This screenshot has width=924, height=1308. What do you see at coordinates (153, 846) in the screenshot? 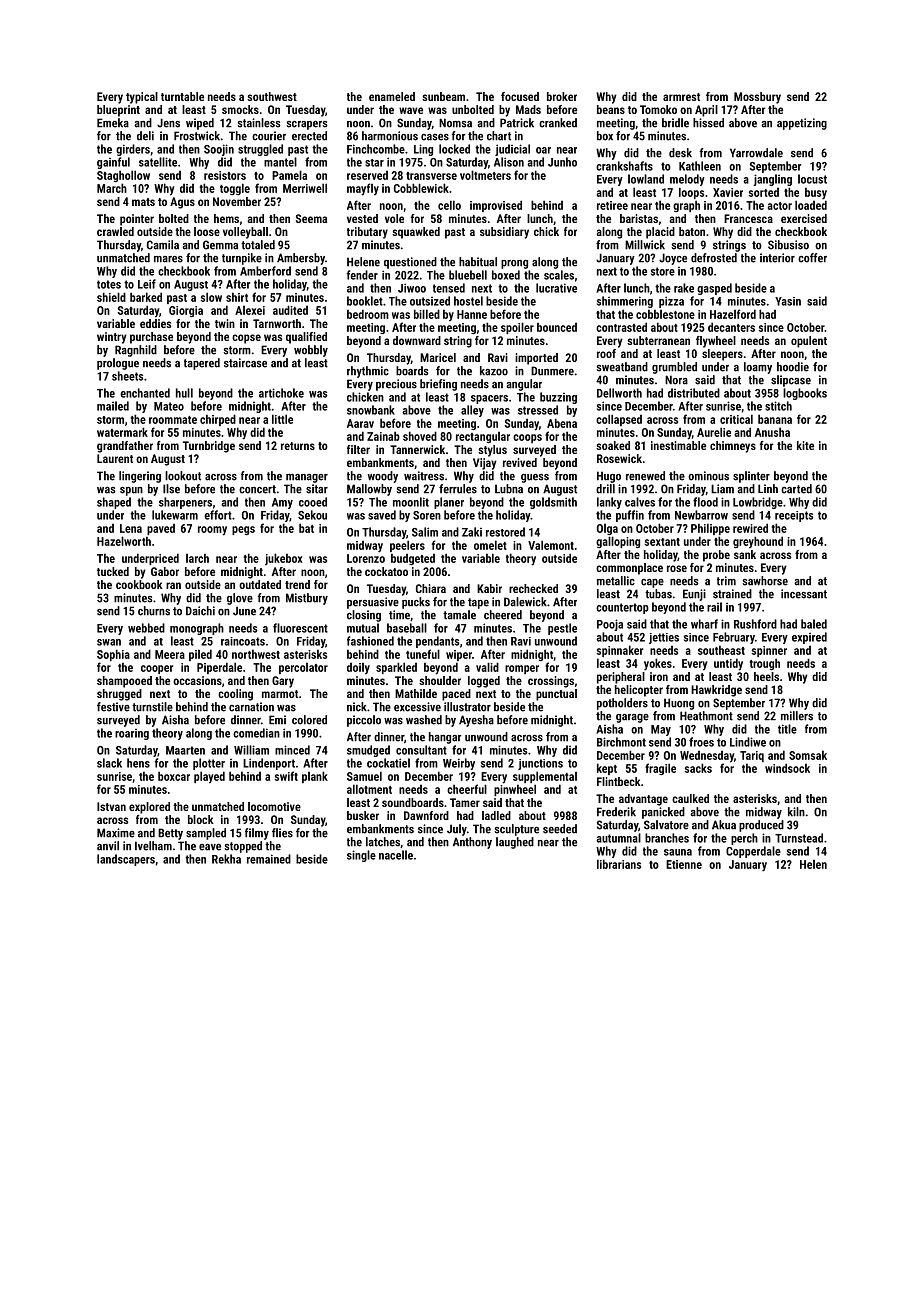
I see `Ivelham` at bounding box center [153, 846].
